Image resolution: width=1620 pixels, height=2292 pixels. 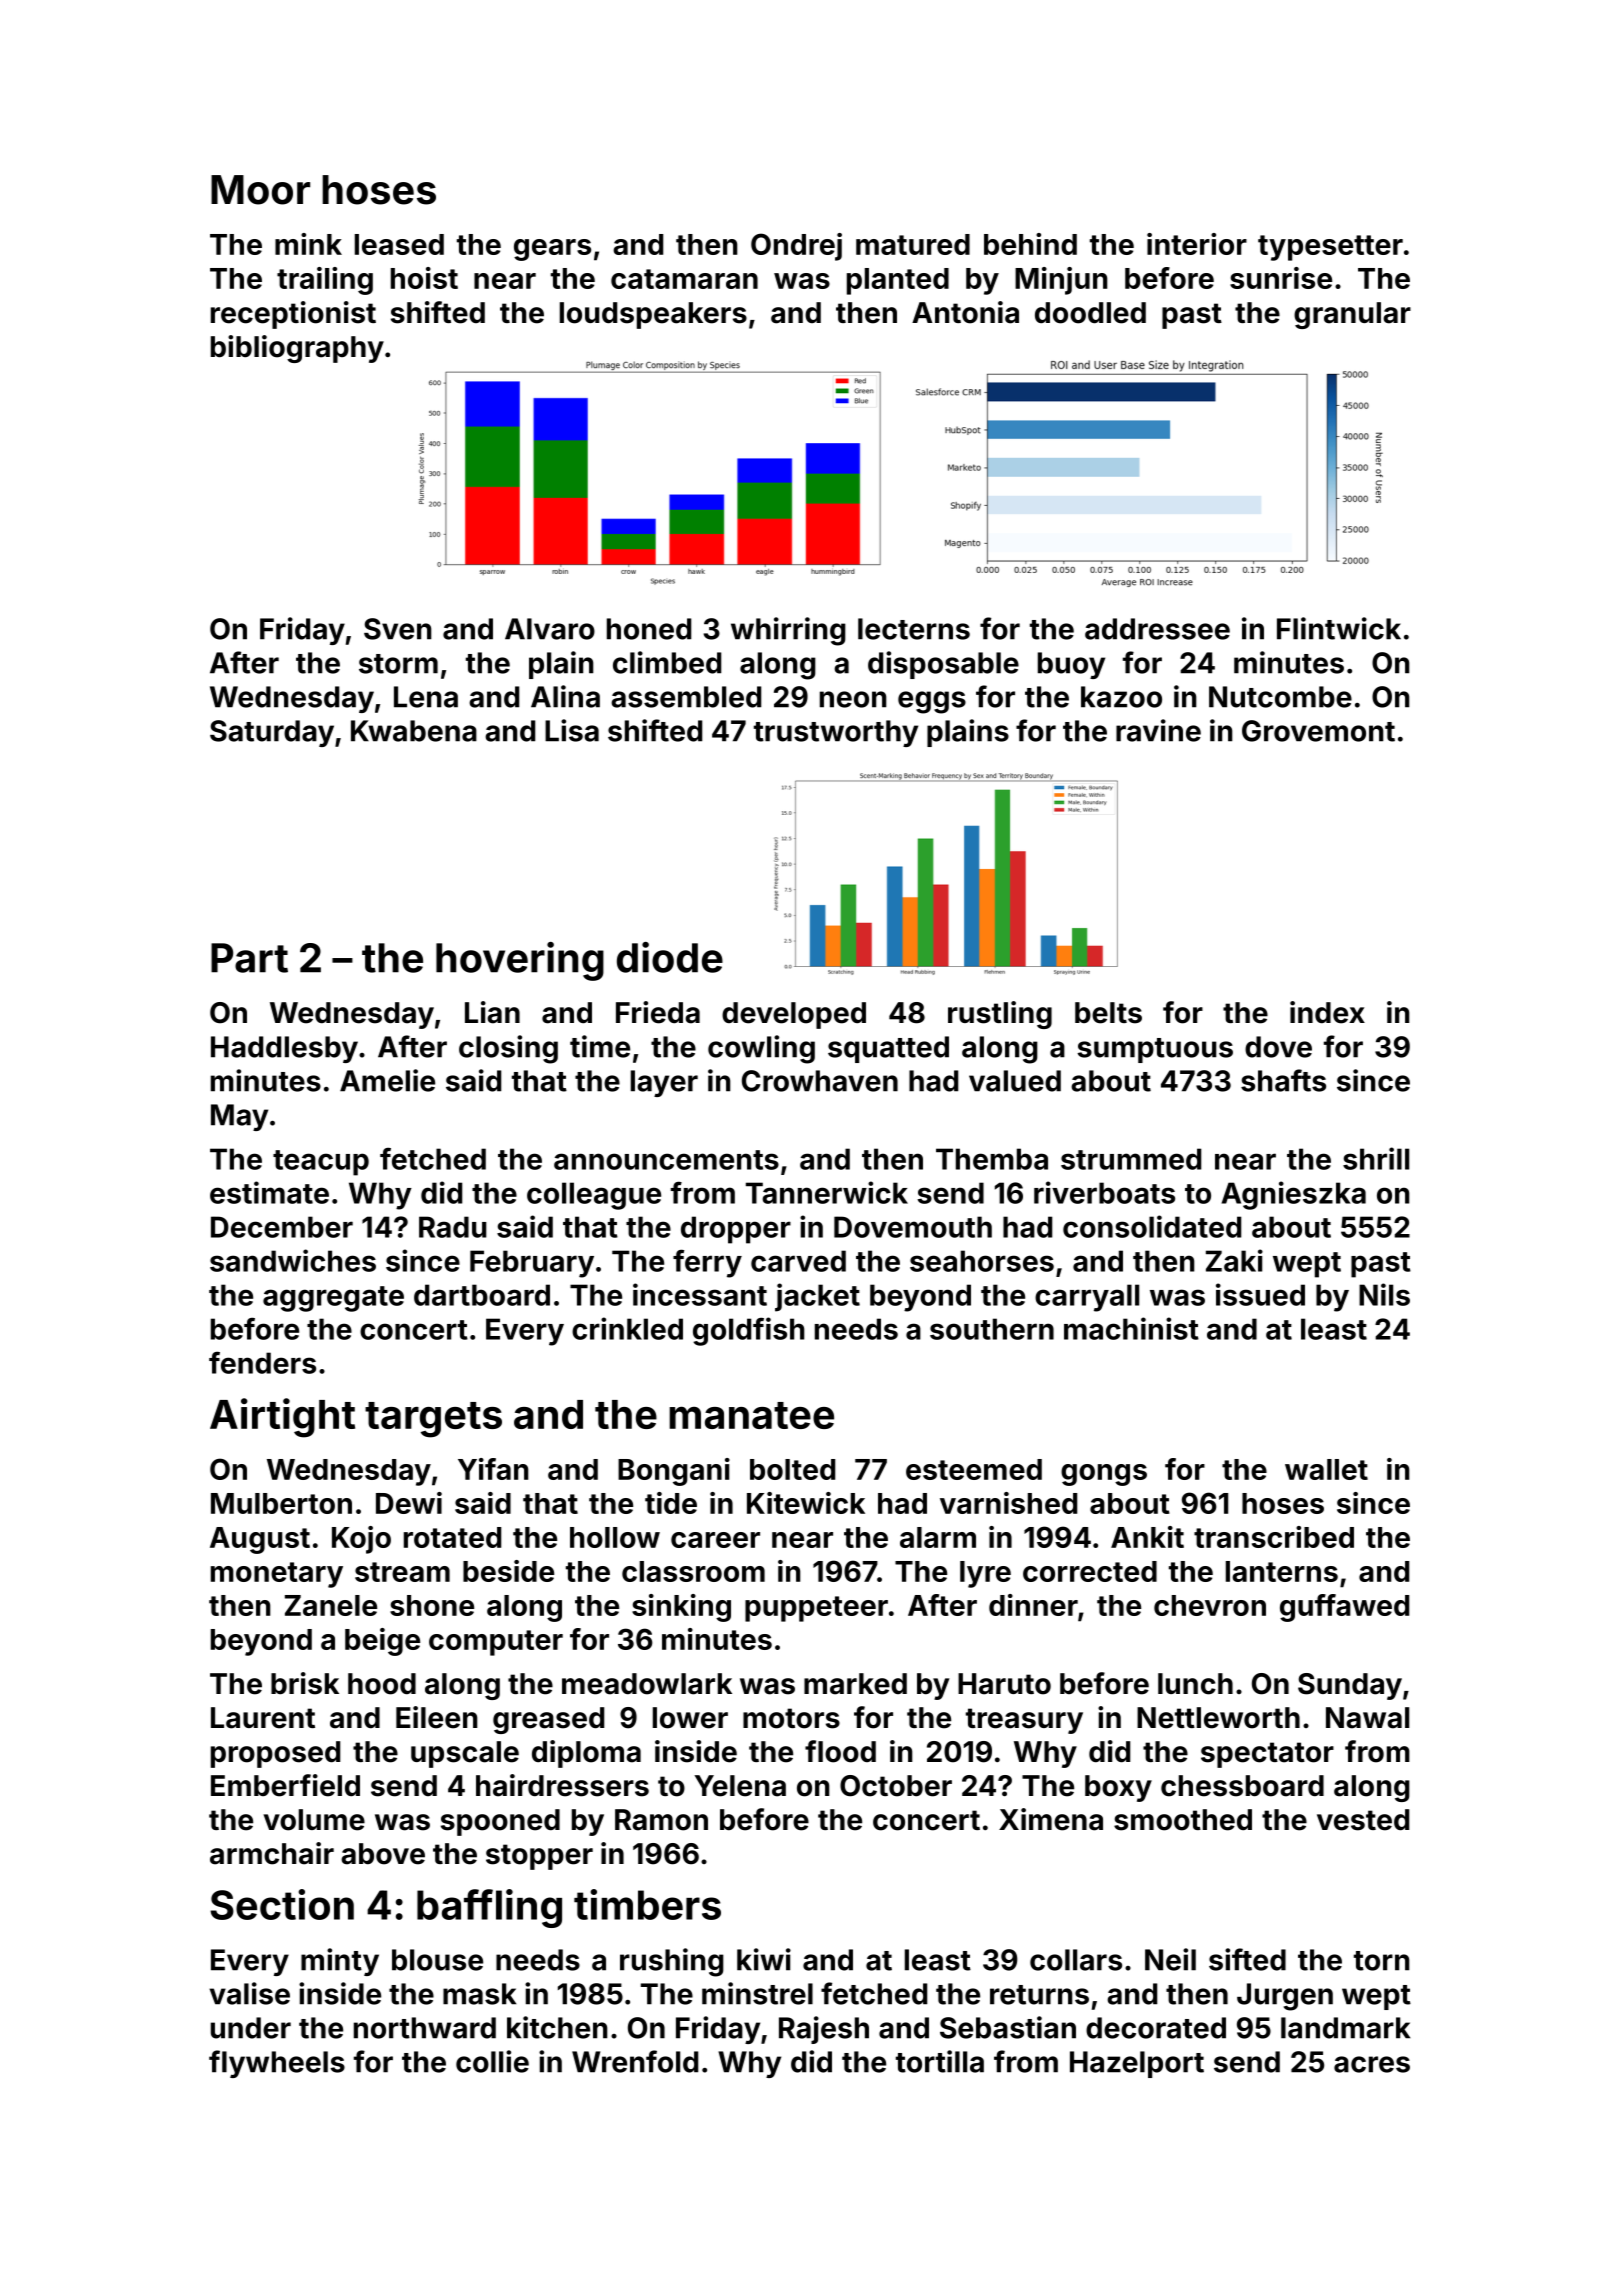 I want to click on typesetter, so click(x=1330, y=248).
